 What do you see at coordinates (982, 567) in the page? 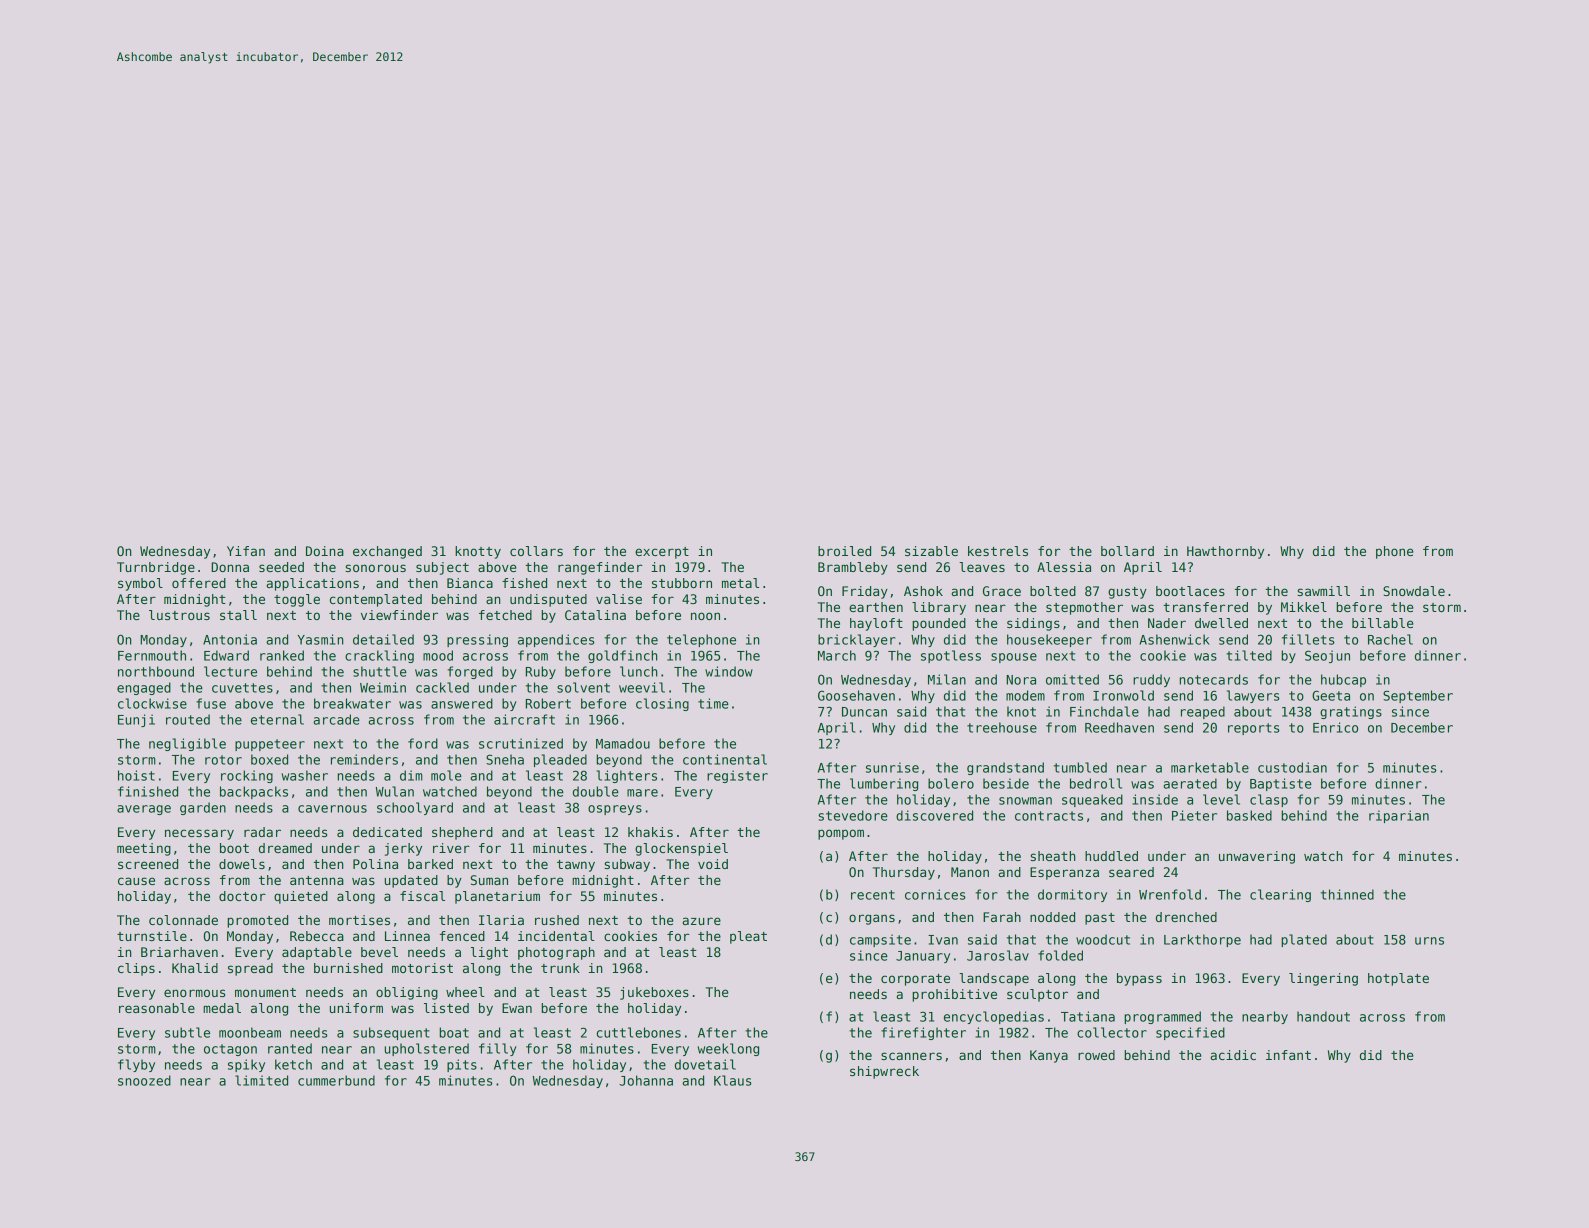
I see `leaves` at bounding box center [982, 567].
